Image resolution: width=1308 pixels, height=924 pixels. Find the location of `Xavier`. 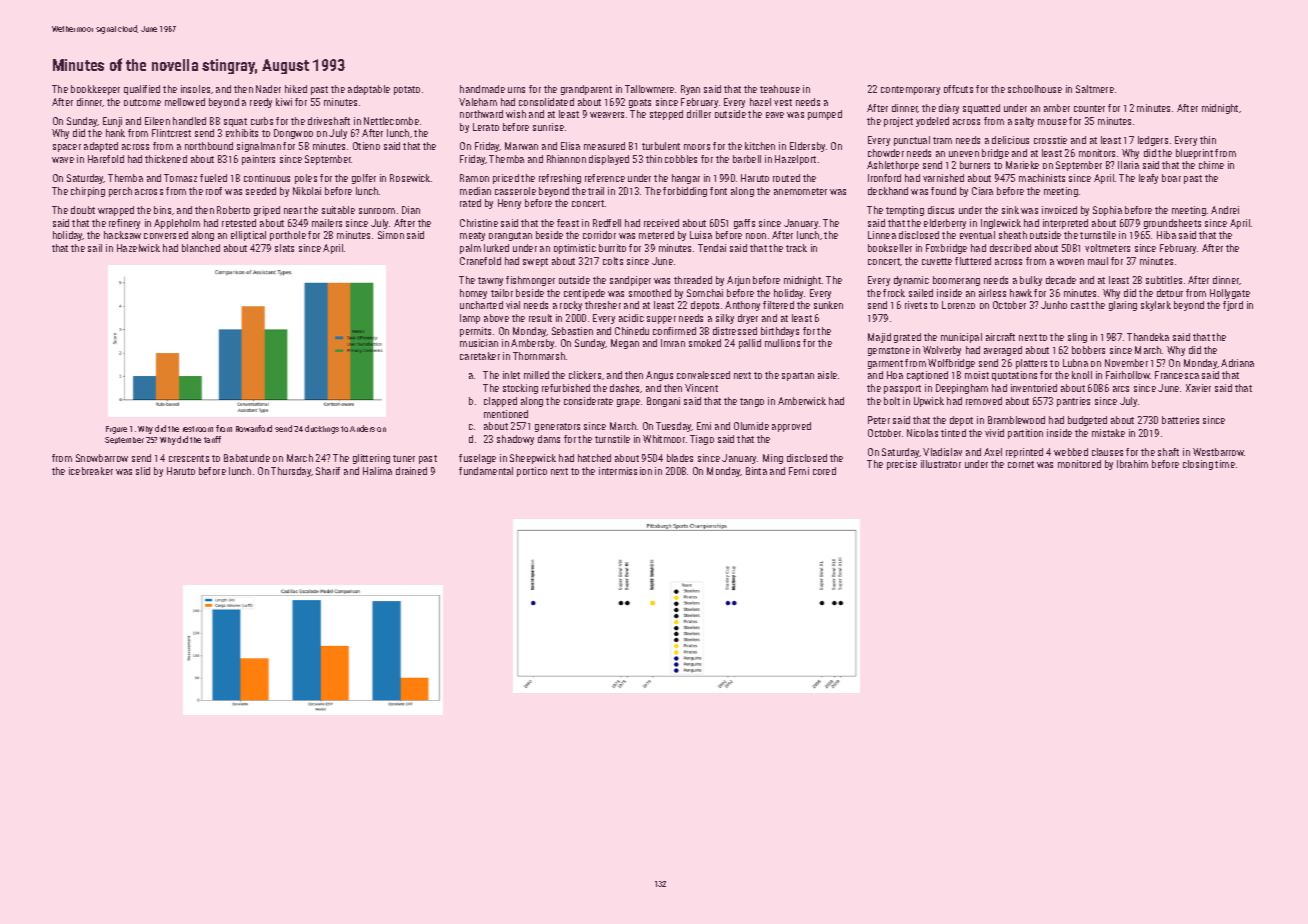

Xavier is located at coordinates (1198, 388).
